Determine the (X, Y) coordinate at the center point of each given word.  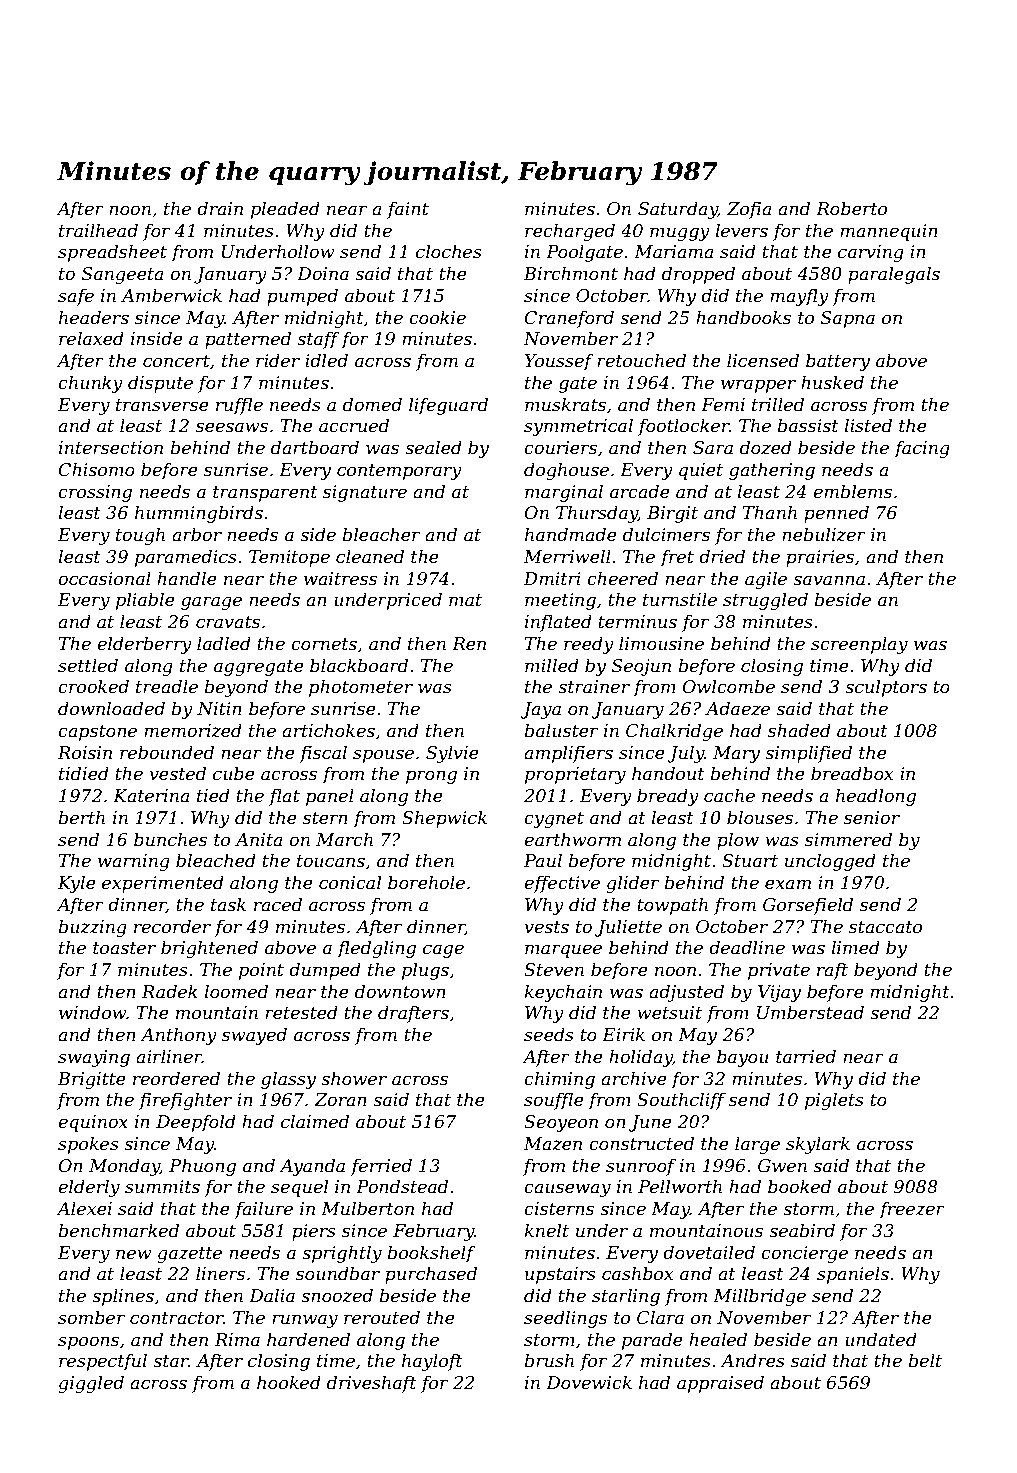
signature (365, 493)
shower (354, 1078)
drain (220, 208)
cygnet (554, 820)
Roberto (851, 208)
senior (872, 817)
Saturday (678, 210)
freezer (912, 1210)
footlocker (683, 427)
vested (177, 773)
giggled (91, 1384)
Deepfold (196, 1123)
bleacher (381, 534)
